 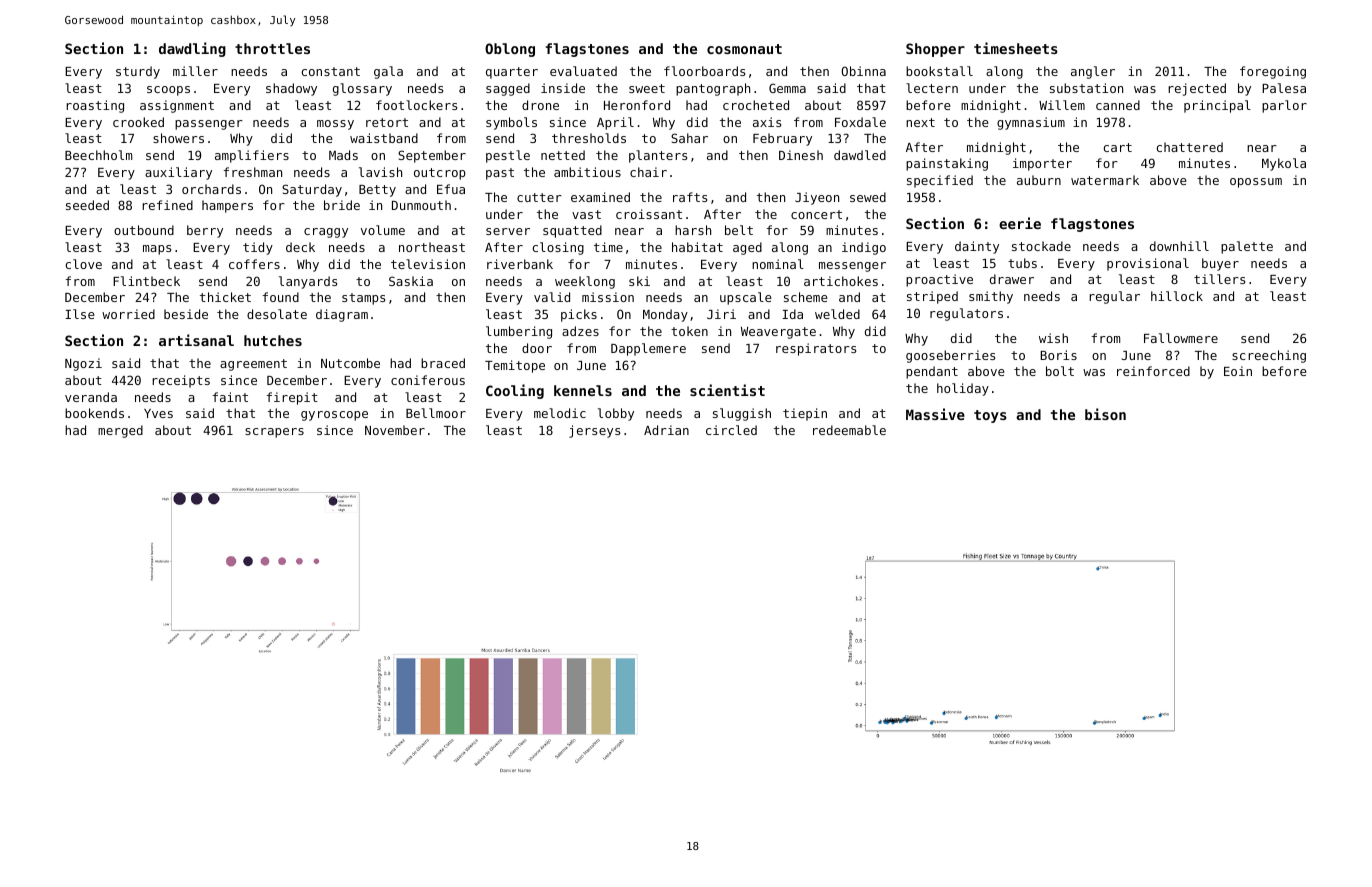 I want to click on coniferous, so click(x=428, y=380).
